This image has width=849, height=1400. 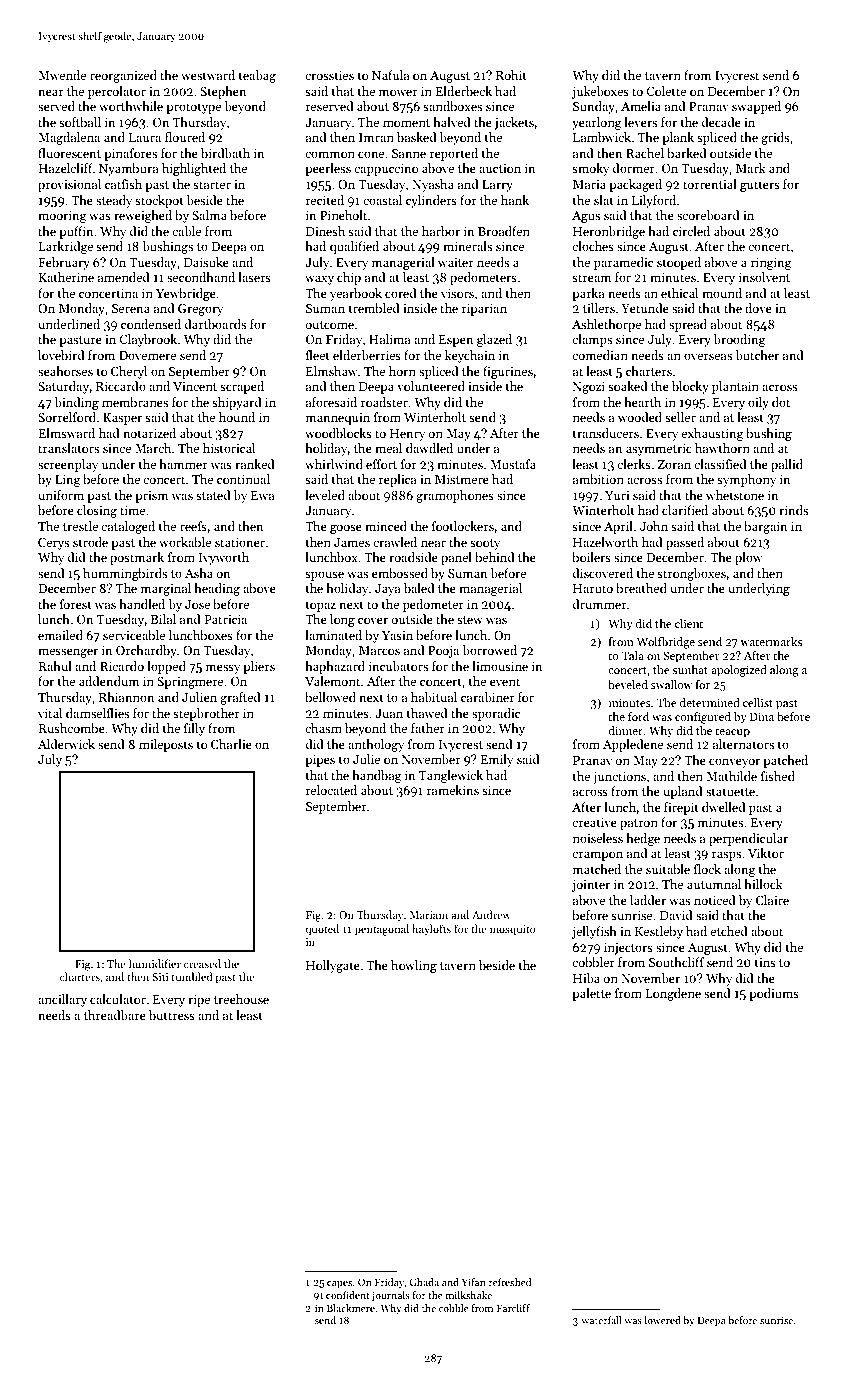 What do you see at coordinates (674, 464) in the image?
I see `Zoran` at bounding box center [674, 464].
